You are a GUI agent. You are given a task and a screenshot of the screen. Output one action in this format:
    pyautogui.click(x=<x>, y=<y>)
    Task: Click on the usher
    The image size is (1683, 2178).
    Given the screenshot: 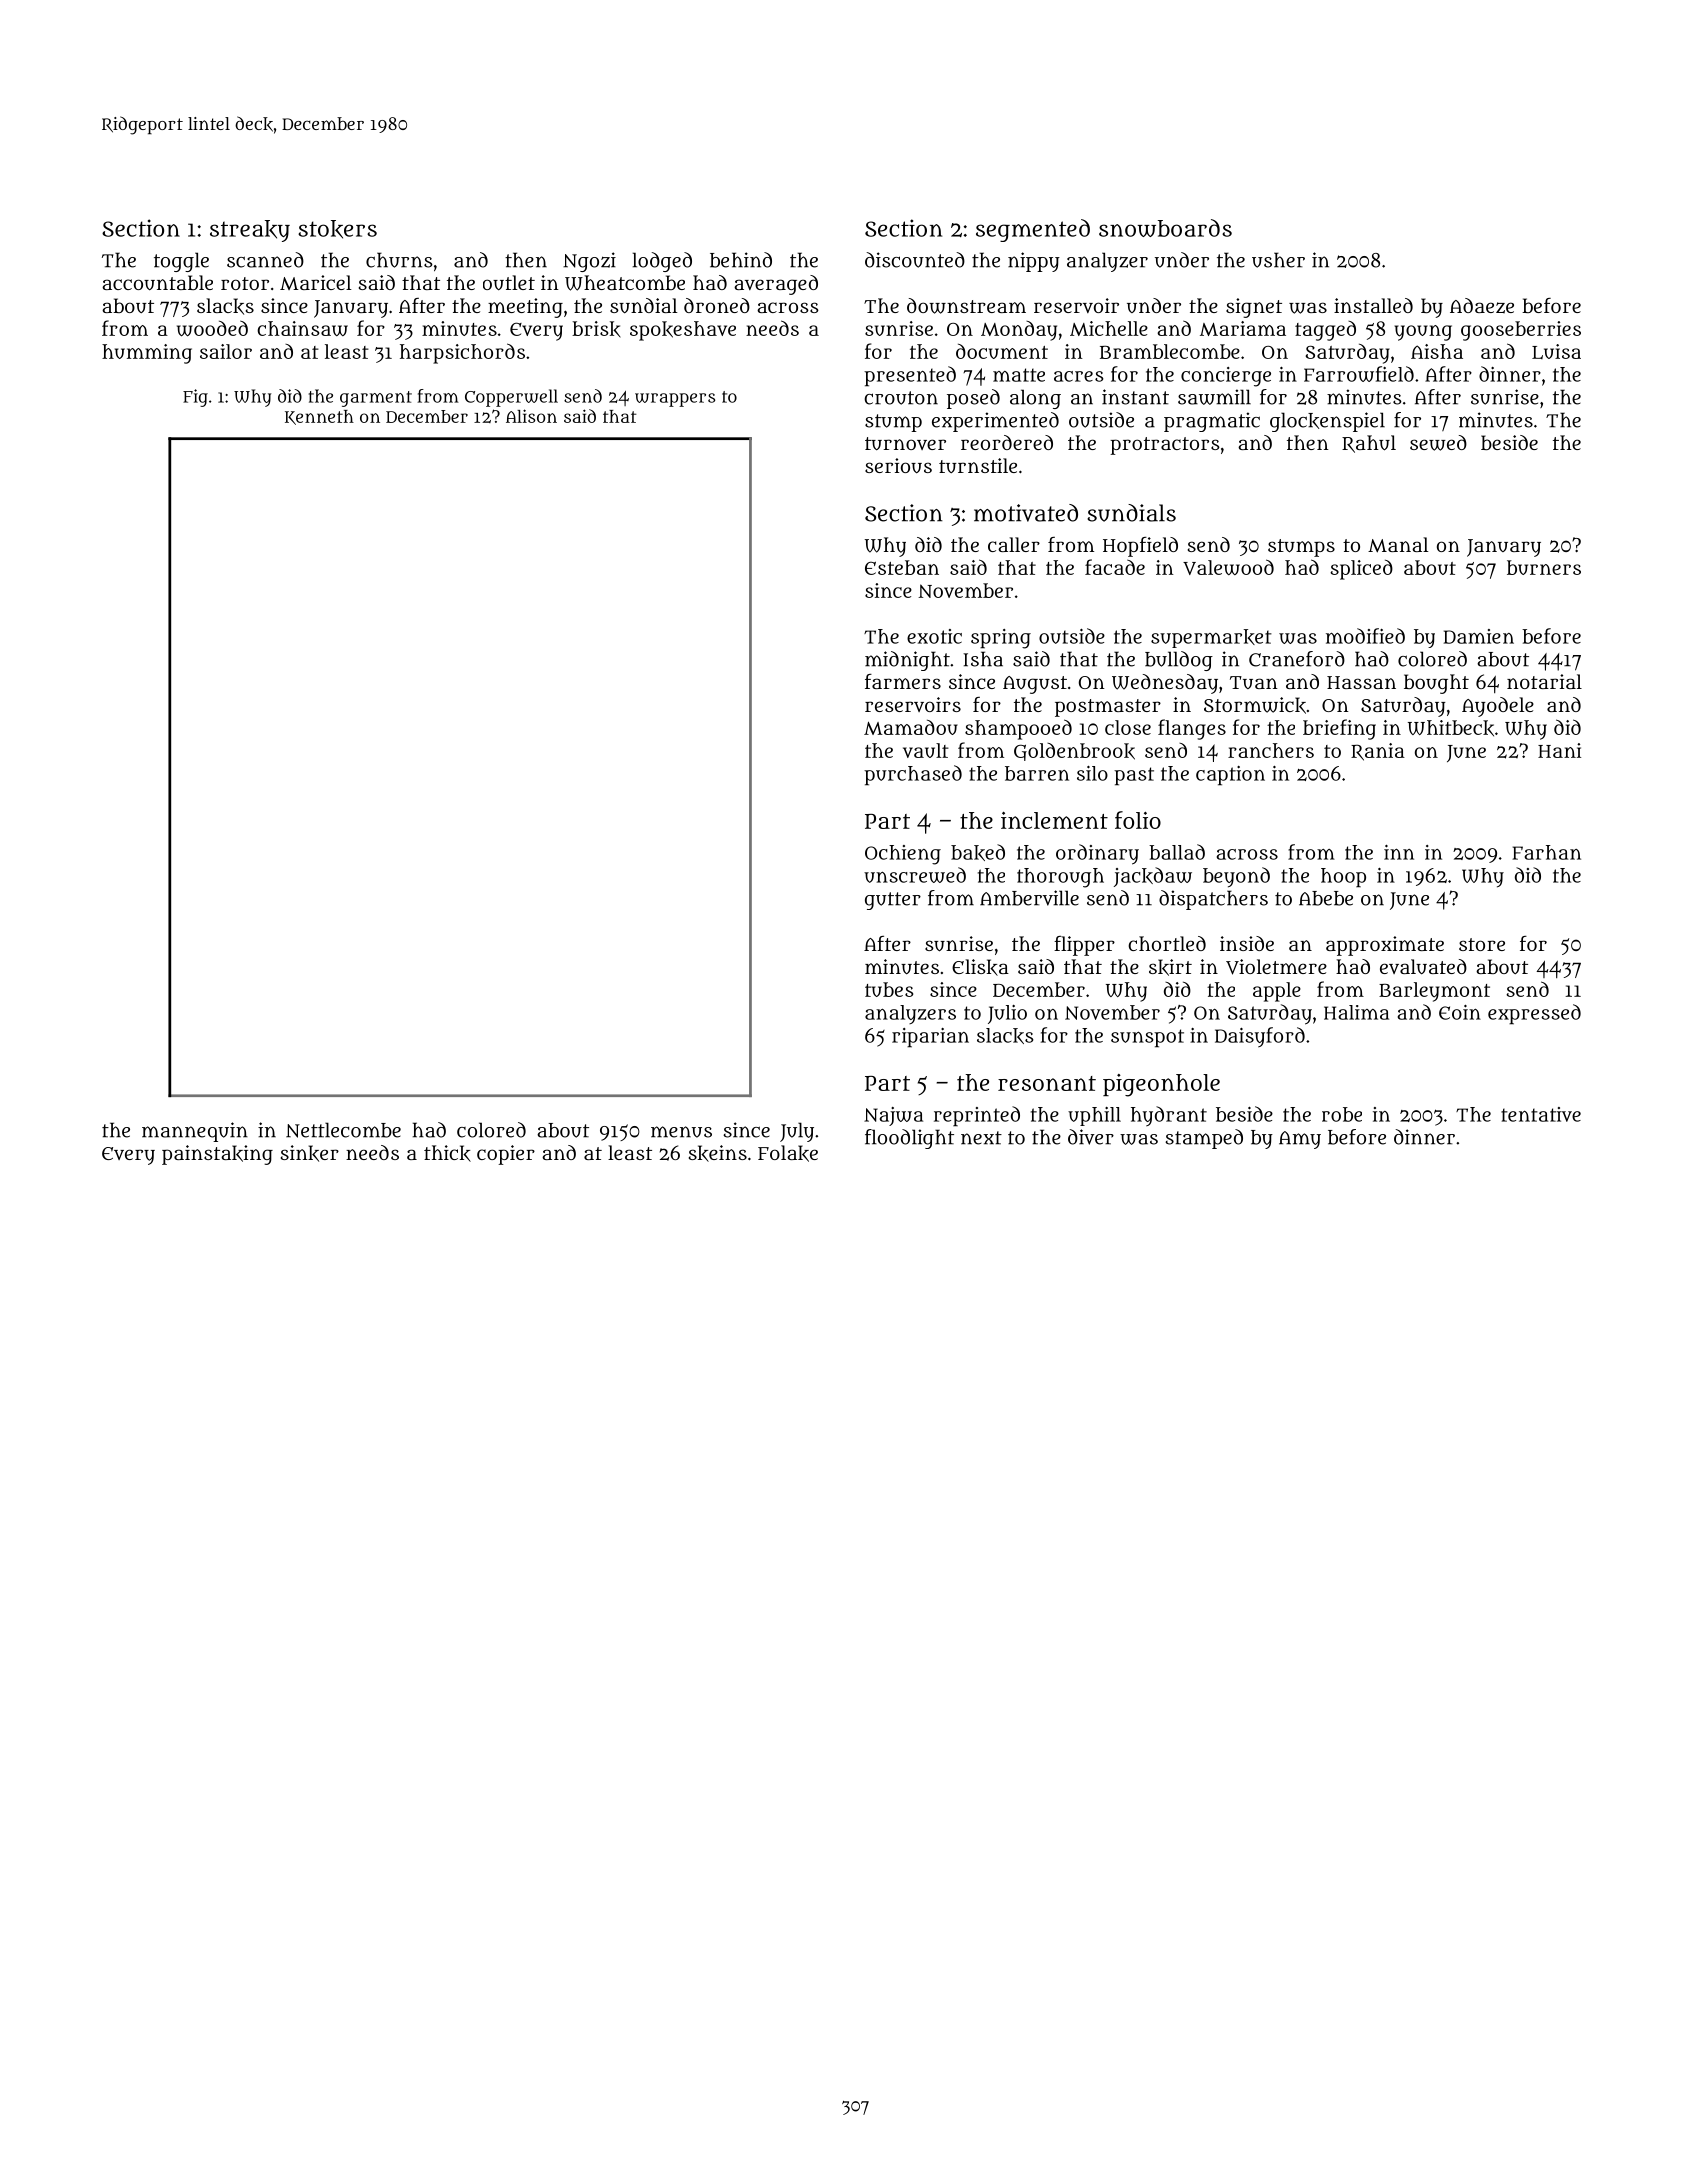 What is the action you would take?
    pyautogui.click(x=1278, y=260)
